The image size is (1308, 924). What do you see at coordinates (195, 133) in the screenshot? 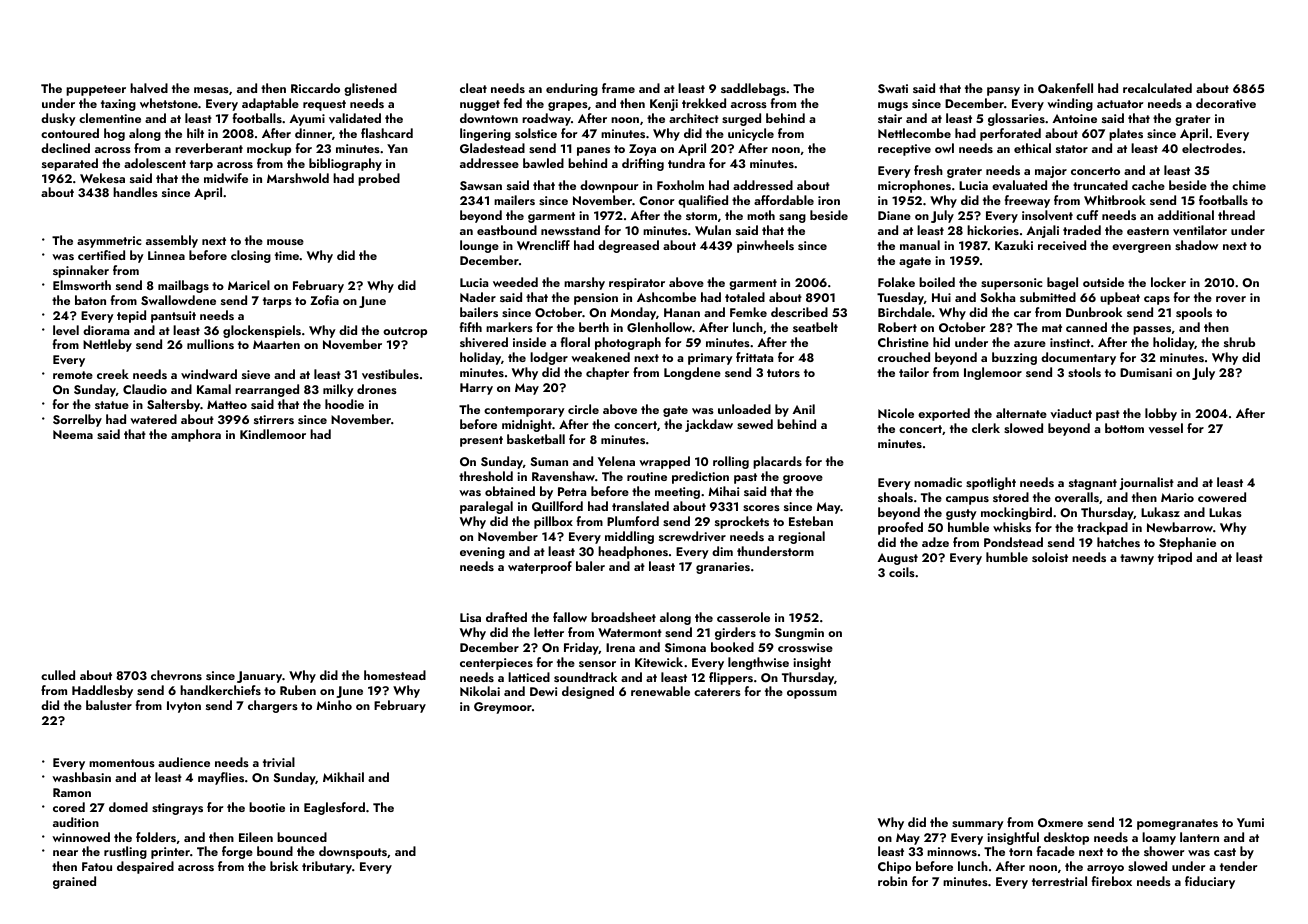
I see `hilt` at bounding box center [195, 133].
